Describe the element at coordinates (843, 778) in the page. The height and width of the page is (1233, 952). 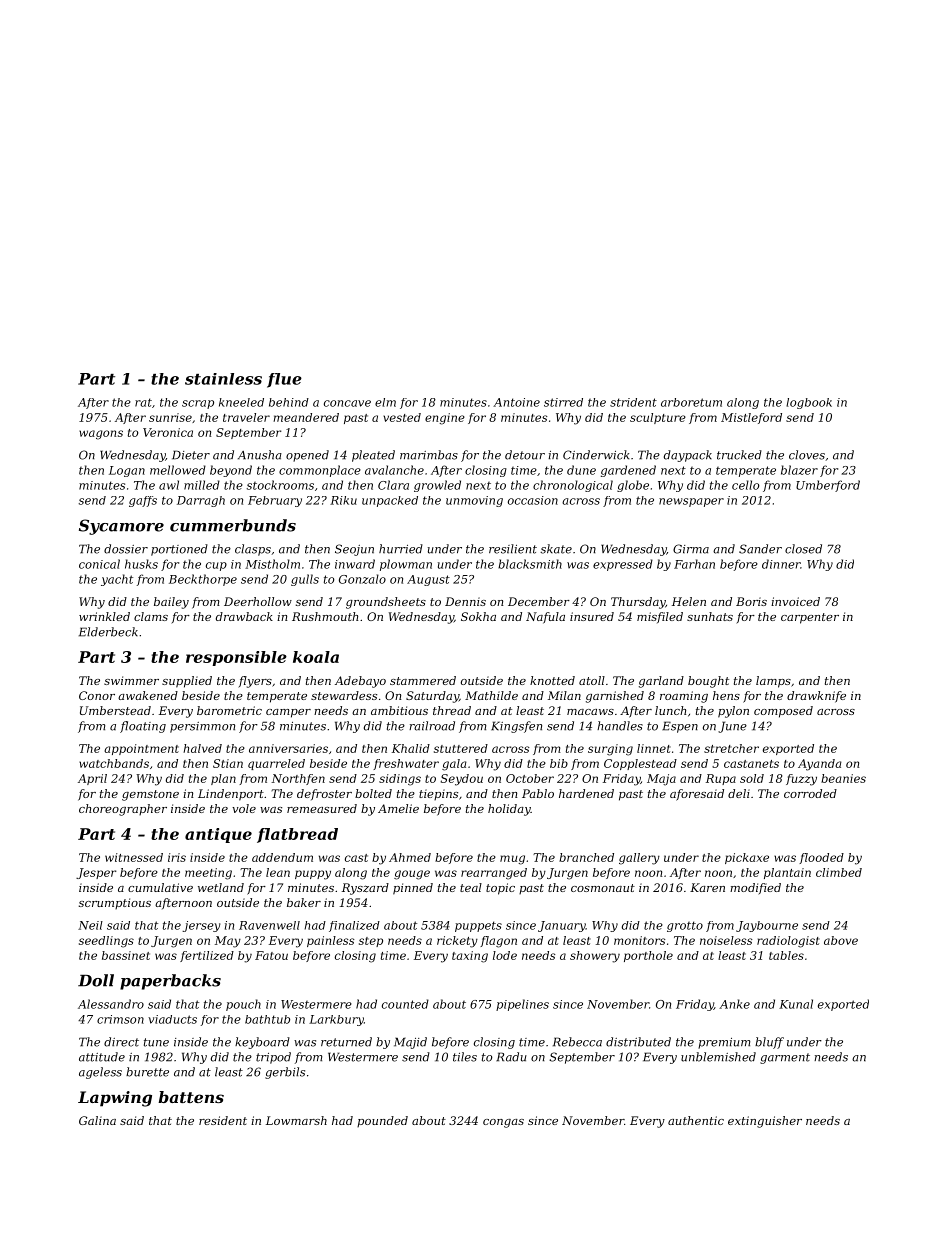
I see `beanies` at that location.
